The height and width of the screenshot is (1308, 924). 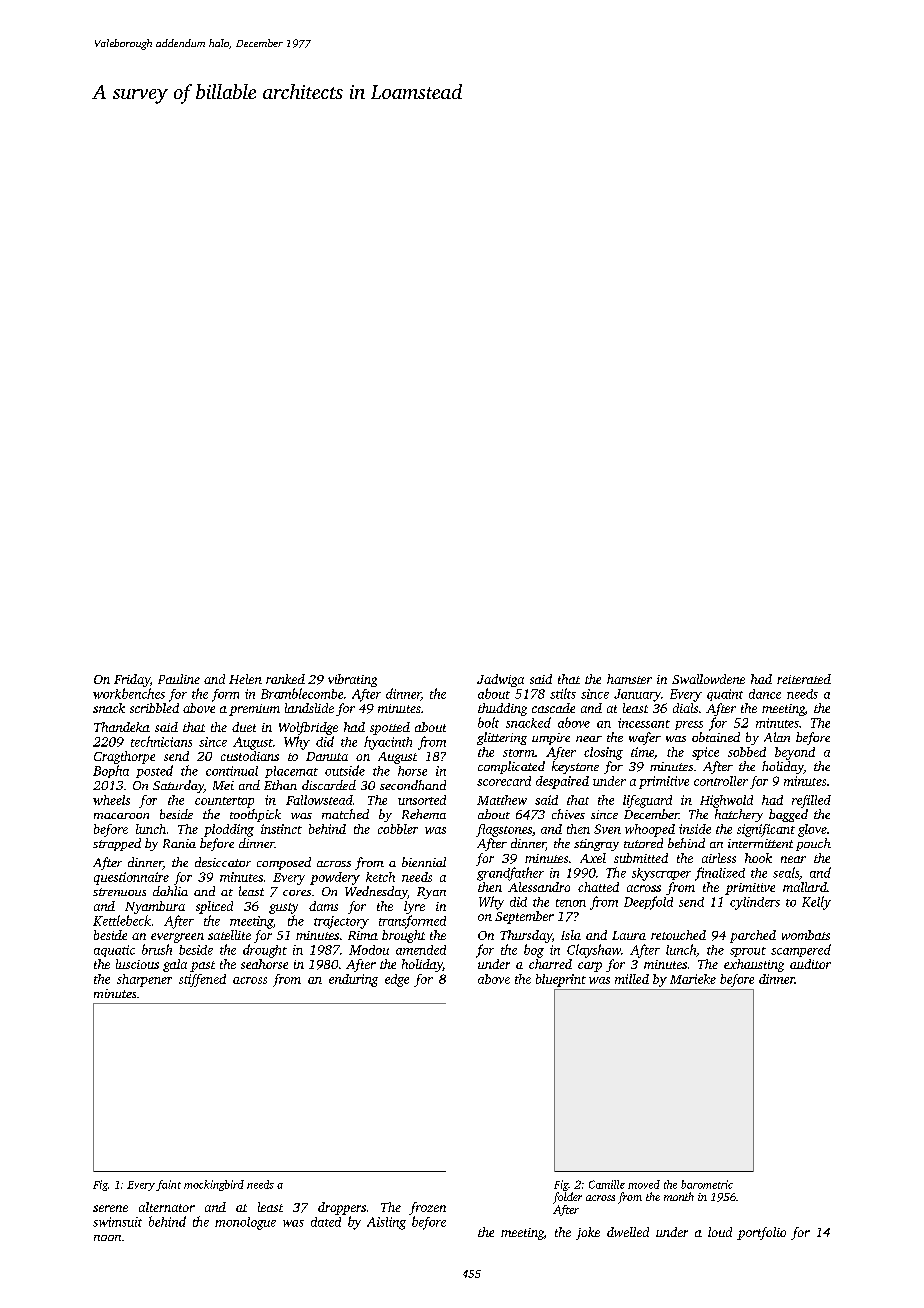 What do you see at coordinates (804, 679) in the screenshot?
I see `reiterated` at bounding box center [804, 679].
